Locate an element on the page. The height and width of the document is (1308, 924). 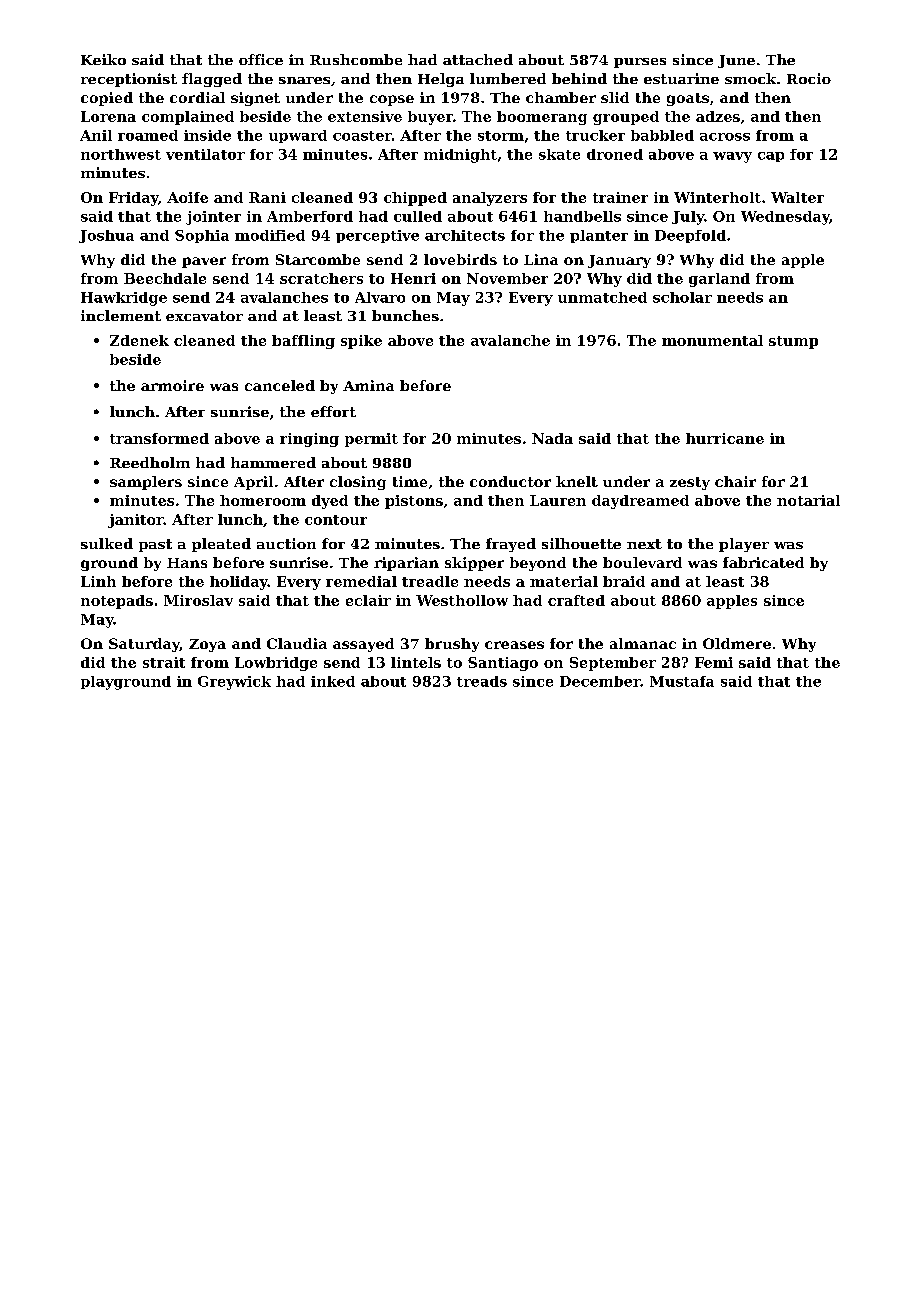
pistons is located at coordinates (414, 502).
